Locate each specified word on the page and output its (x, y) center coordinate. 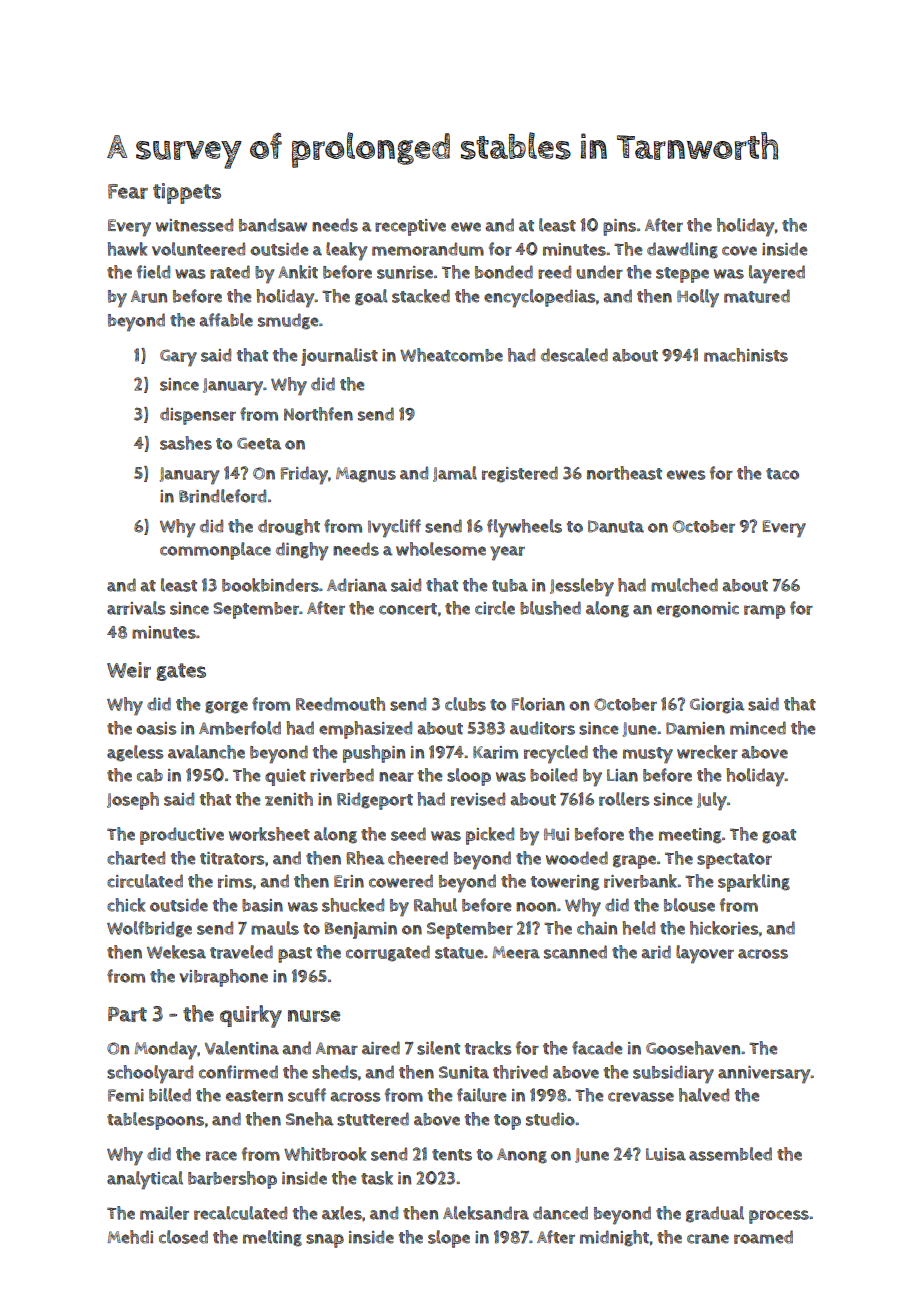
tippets (187, 193)
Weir (129, 670)
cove (739, 251)
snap (325, 1241)
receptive (410, 227)
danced (560, 1213)
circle (495, 608)
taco (782, 474)
